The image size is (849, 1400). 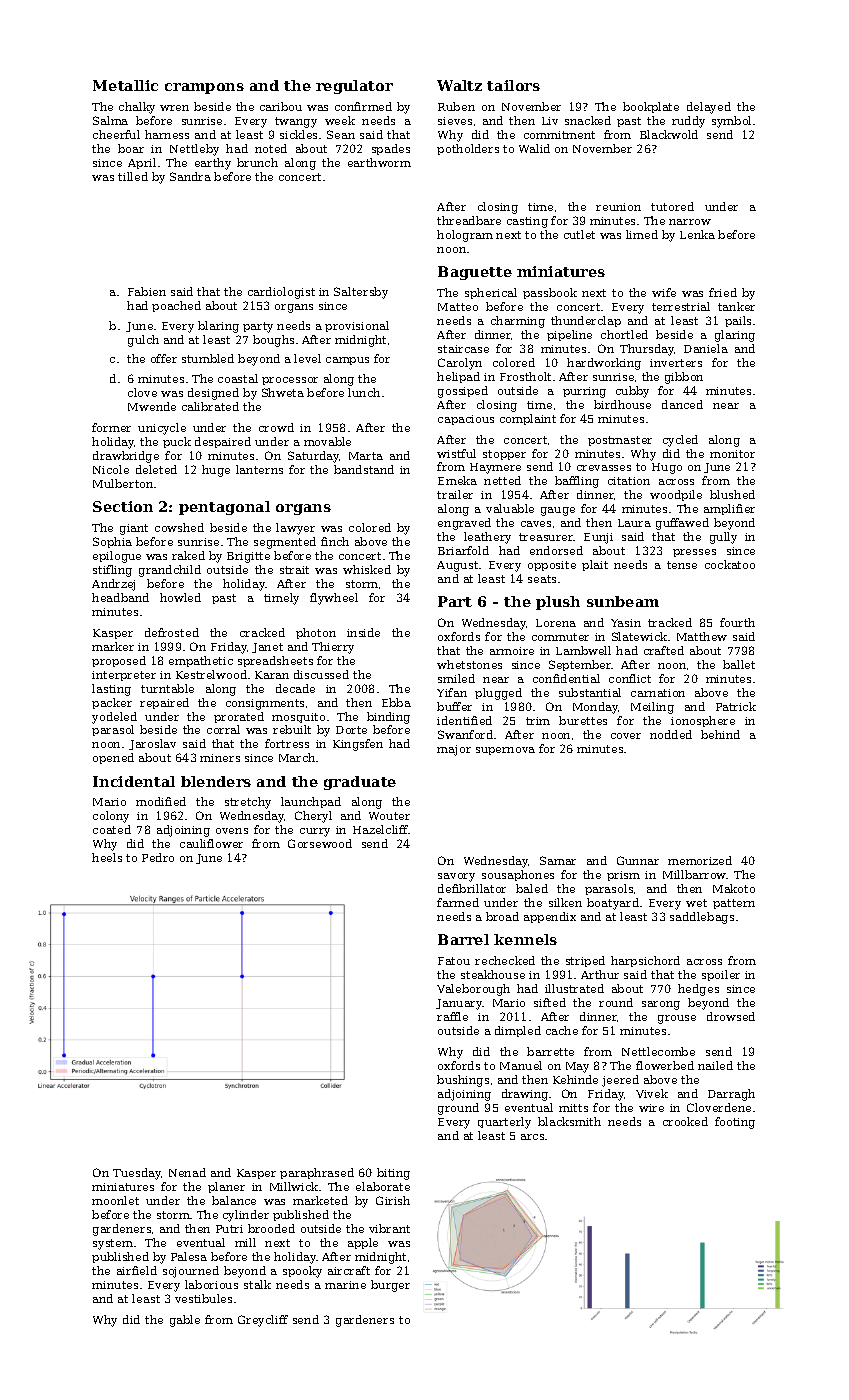 I want to click on earthy, so click(x=213, y=164).
